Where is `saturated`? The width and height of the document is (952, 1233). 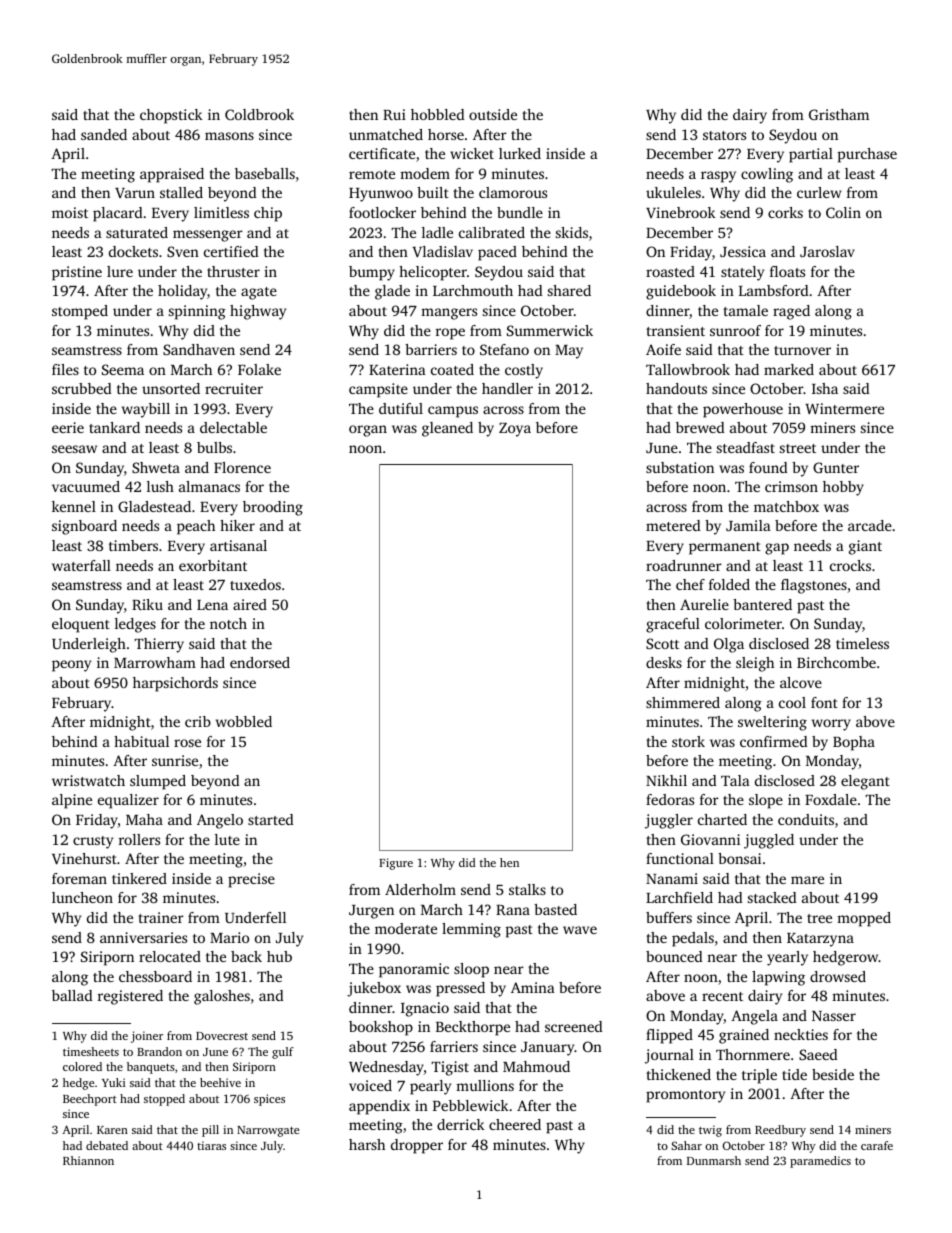 saturated is located at coordinates (137, 232).
